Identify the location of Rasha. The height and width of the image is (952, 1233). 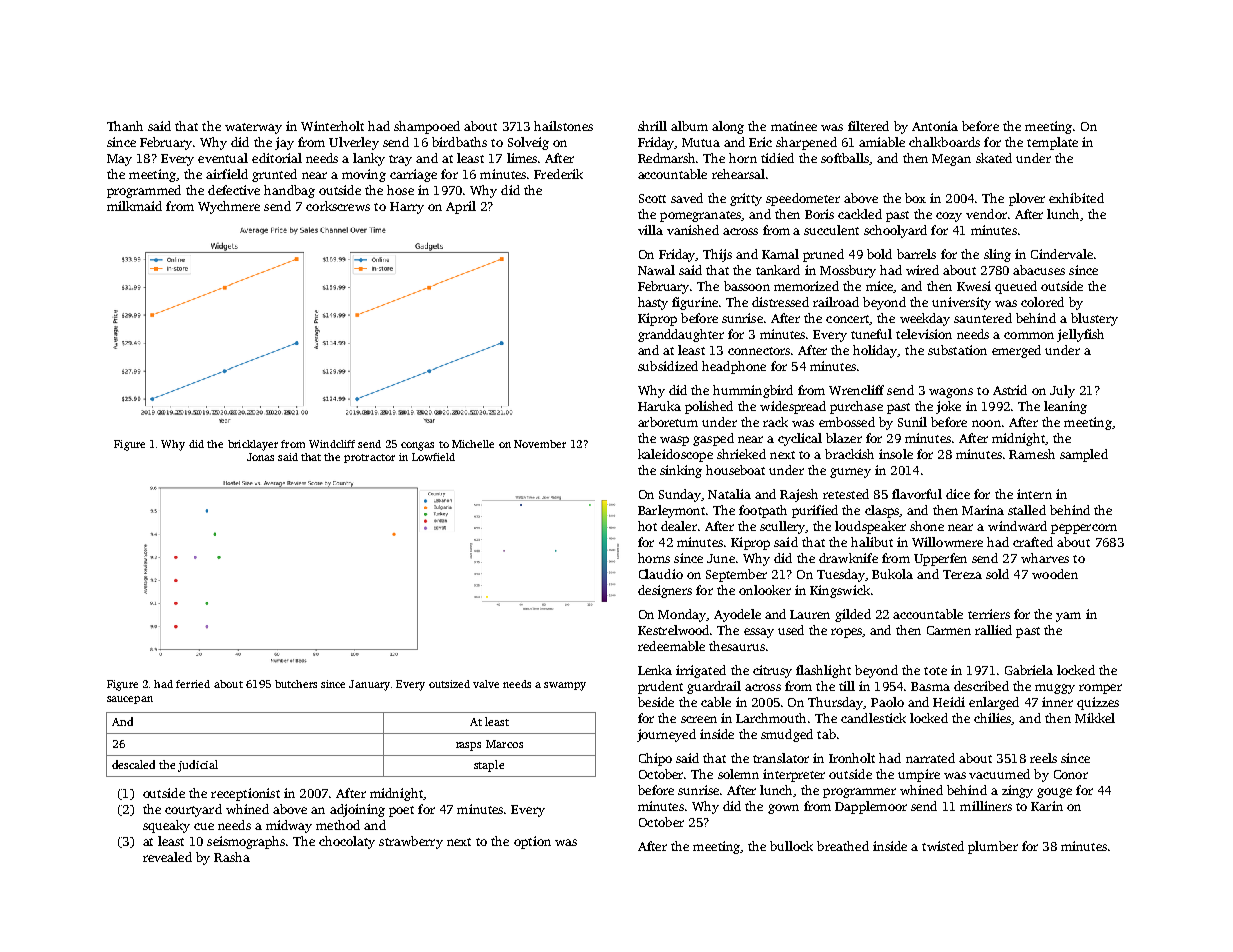
(232, 857).
